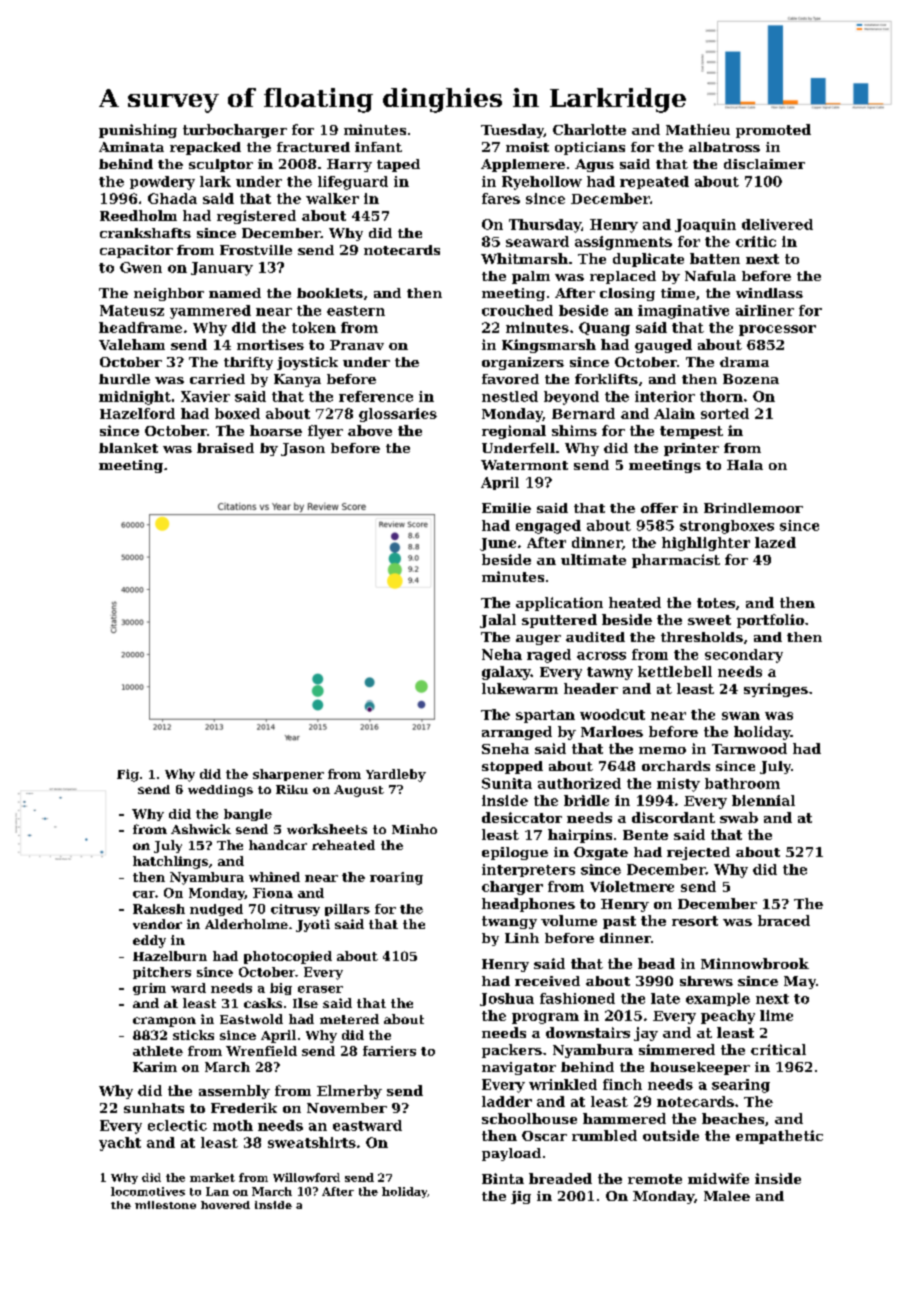 This page has width=924, height=1308. What do you see at coordinates (784, 920) in the page?
I see `braced` at bounding box center [784, 920].
